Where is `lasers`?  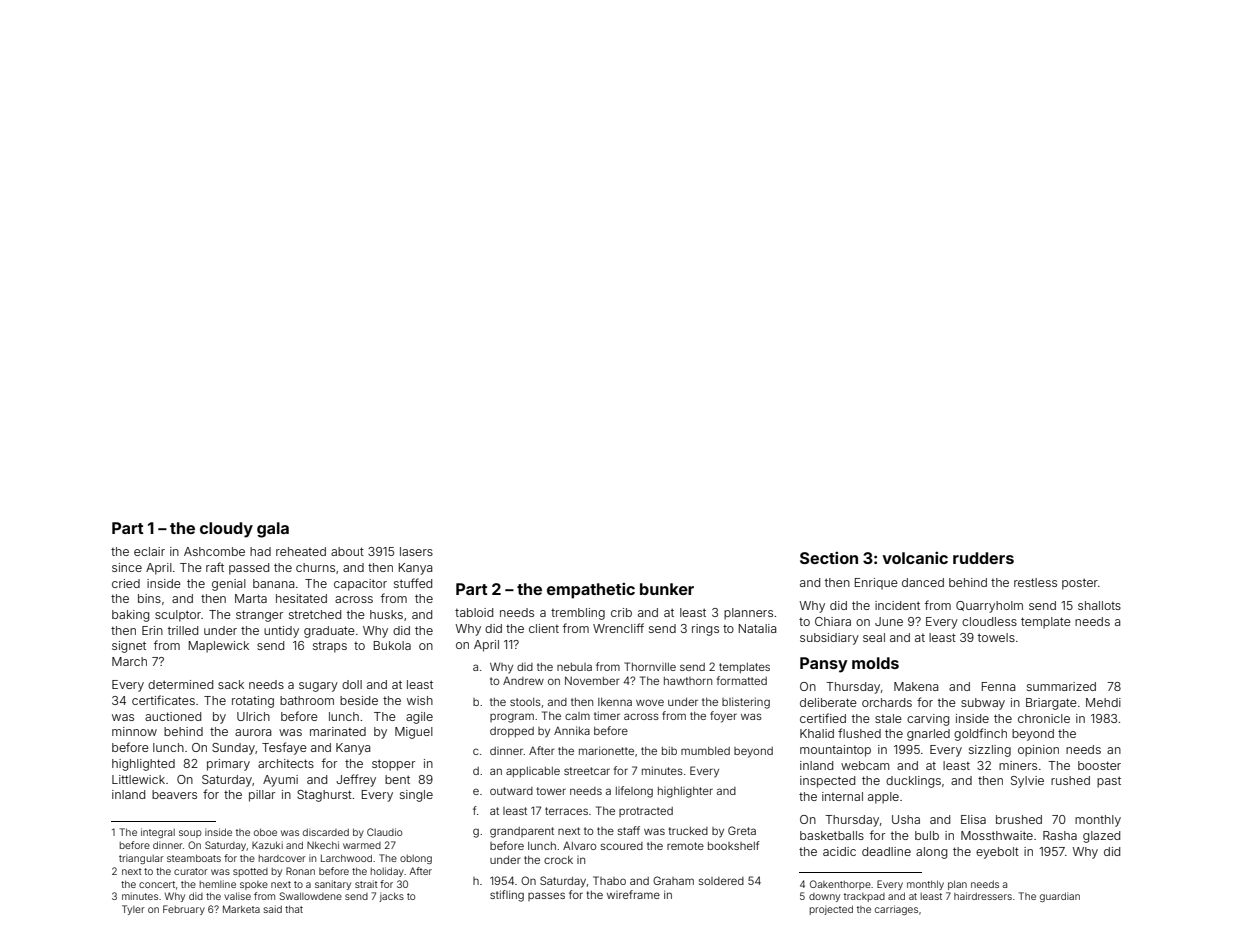 lasers is located at coordinates (416, 551).
